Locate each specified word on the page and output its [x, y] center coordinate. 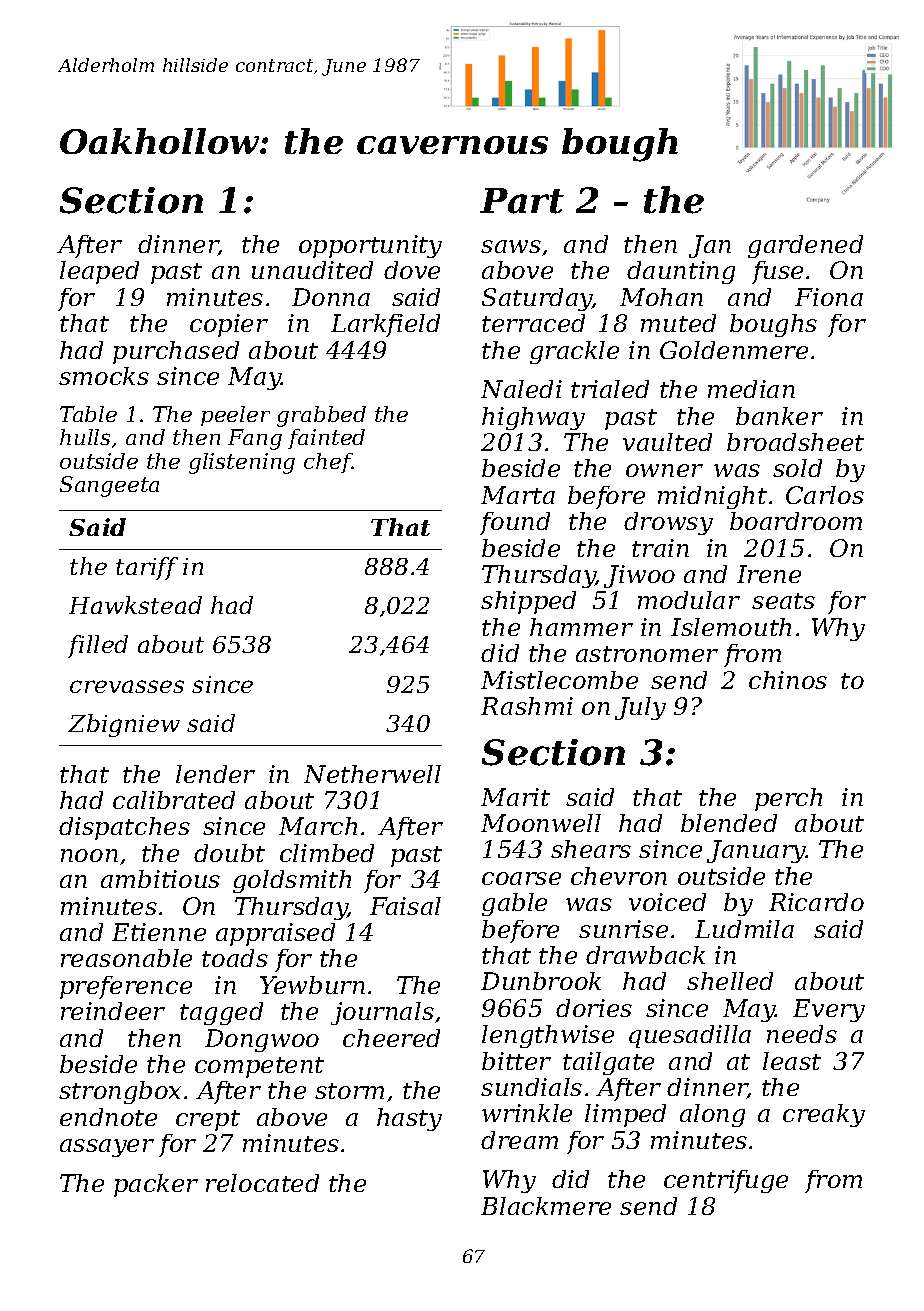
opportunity [370, 246]
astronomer [647, 654]
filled [98, 646]
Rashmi [527, 706]
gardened [805, 246]
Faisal [405, 906]
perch [788, 799]
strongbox [120, 1092]
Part [522, 201]
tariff [147, 568]
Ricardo [816, 902]
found [515, 523]
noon [89, 855]
